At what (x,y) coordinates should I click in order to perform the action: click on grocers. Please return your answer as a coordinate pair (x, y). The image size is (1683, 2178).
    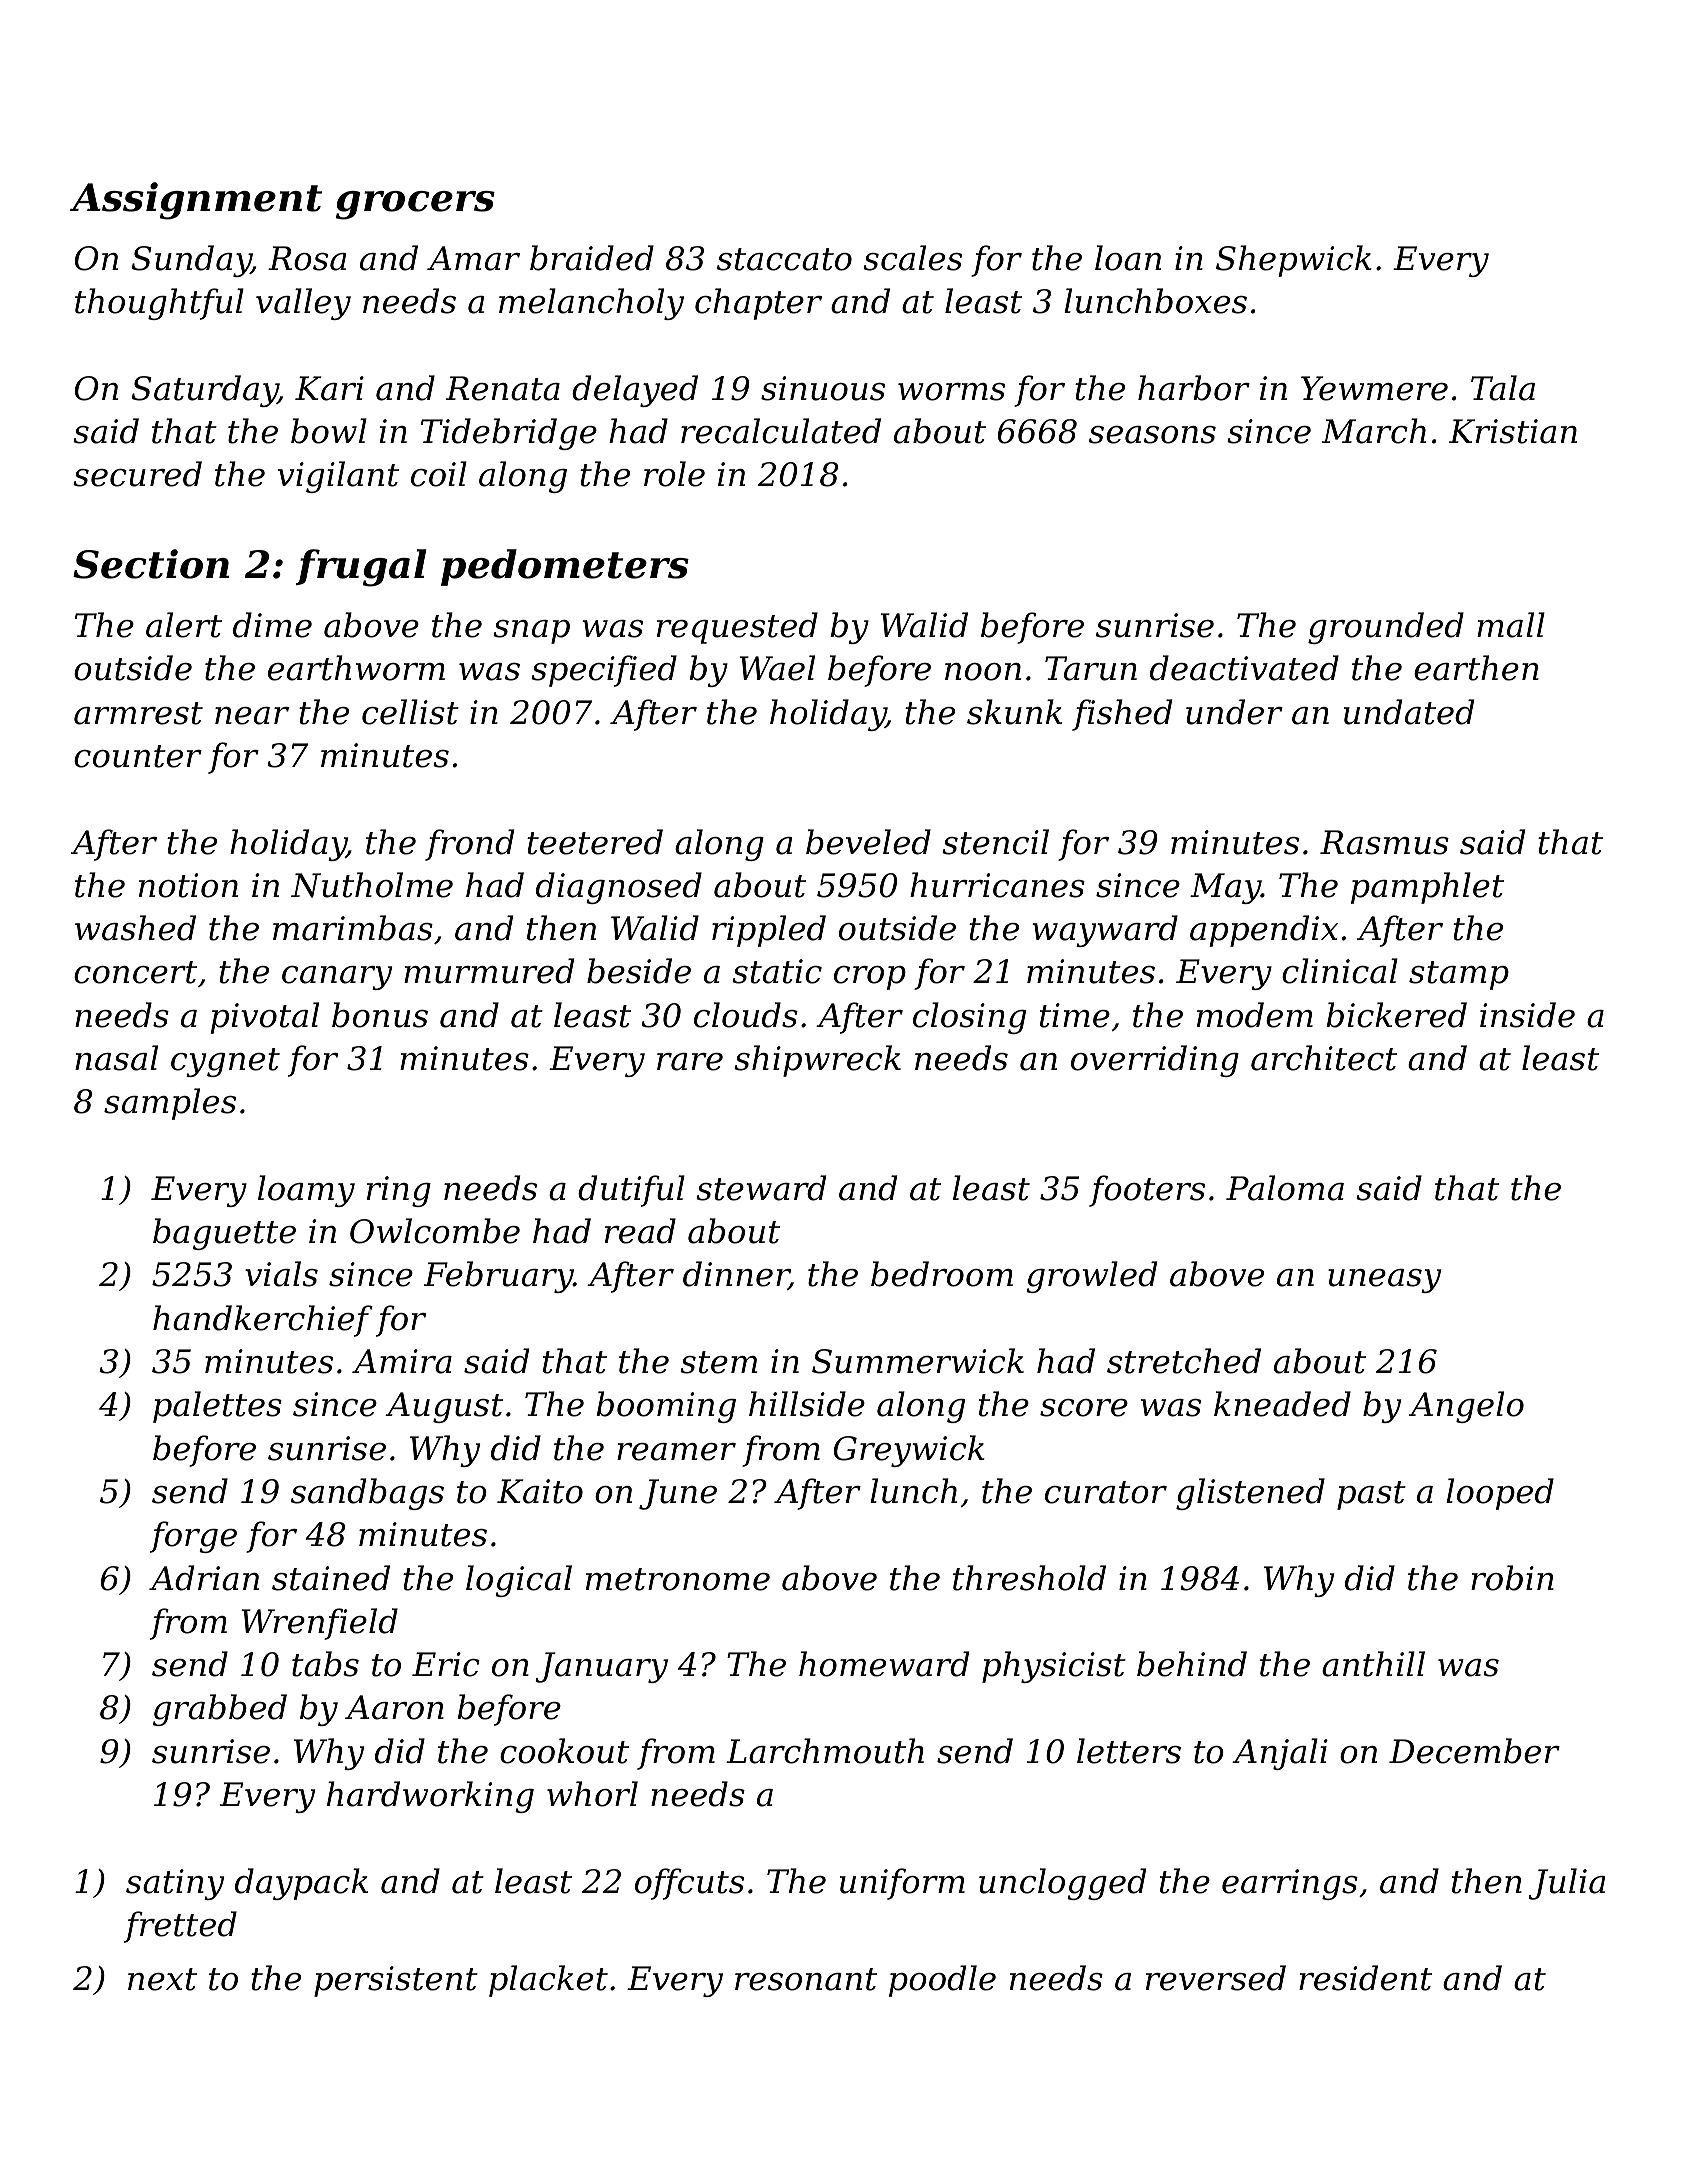
    Looking at the image, I should click on (415, 205).
